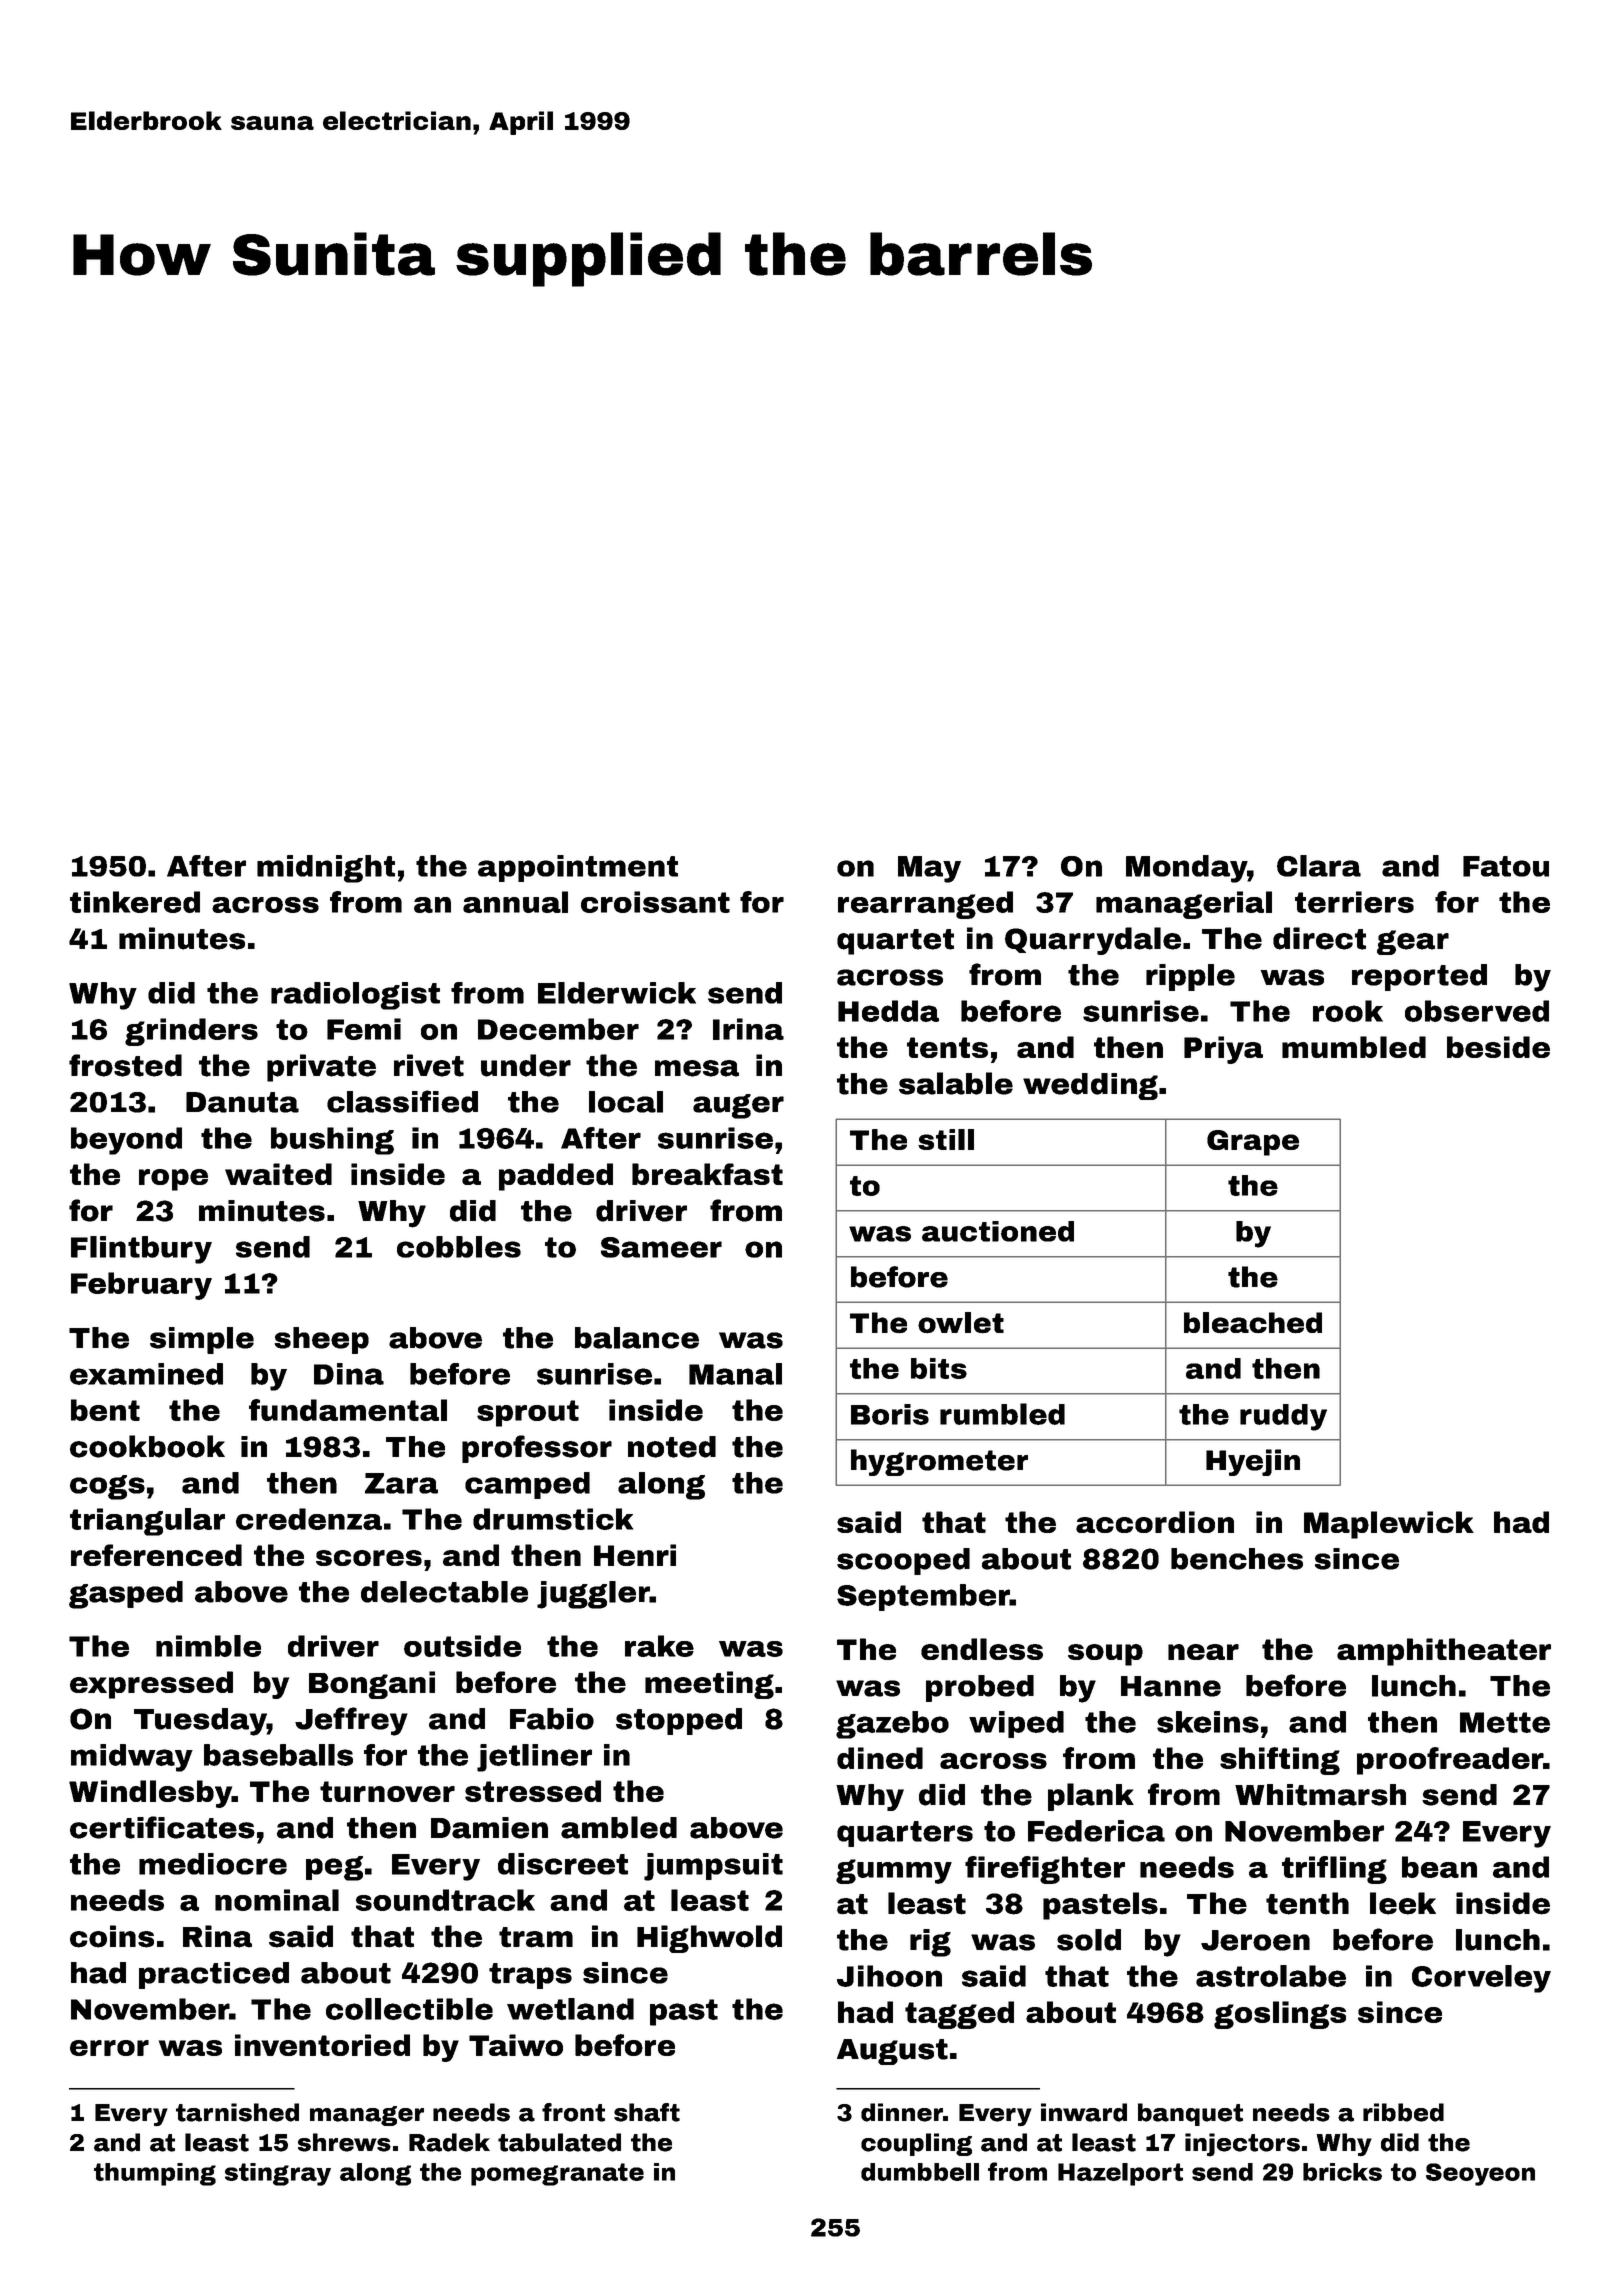 The width and height of the screenshot is (1620, 2292). Describe the element at coordinates (679, 1721) in the screenshot. I see `stopped` at that location.
